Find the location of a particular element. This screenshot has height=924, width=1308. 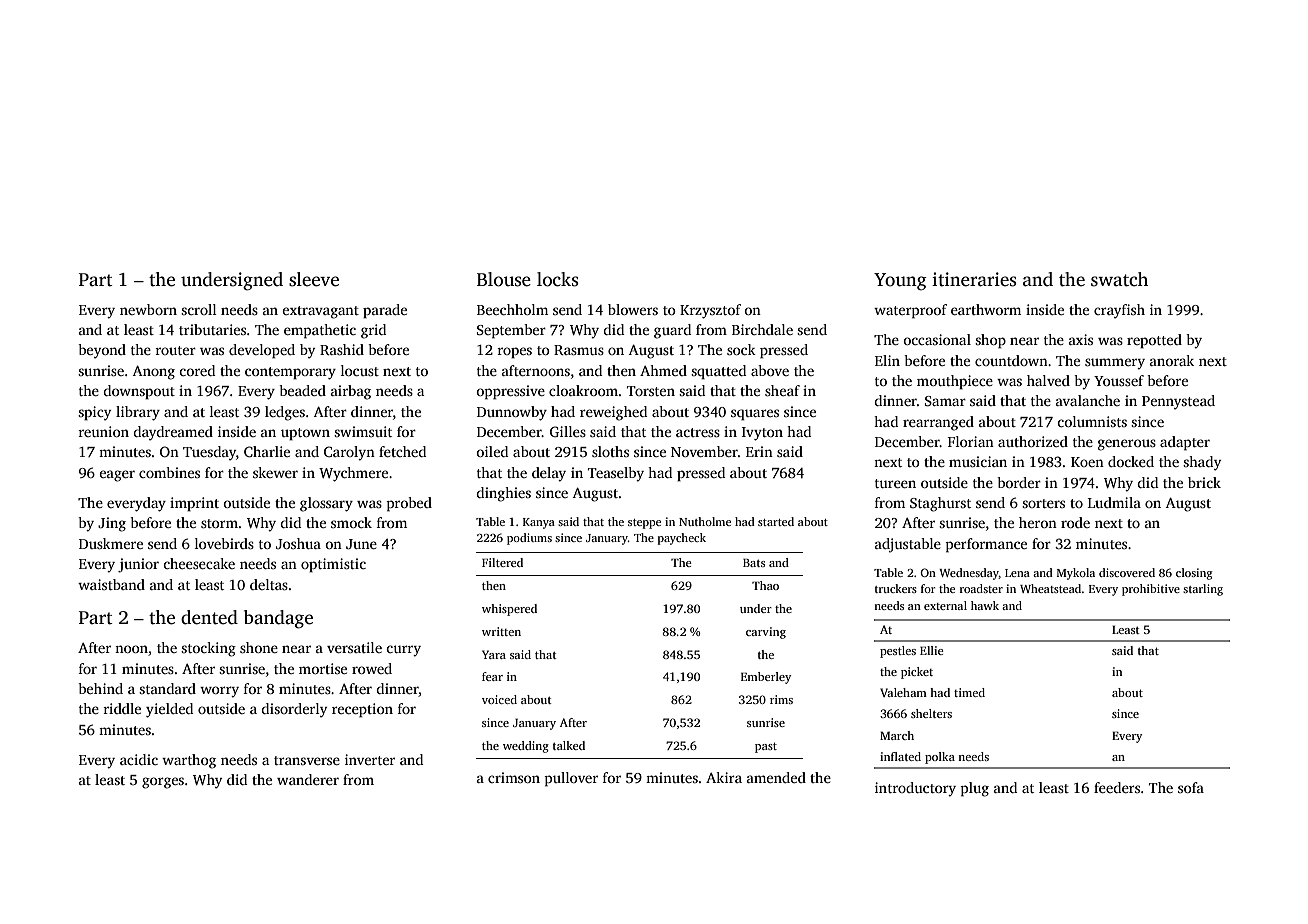

anorak is located at coordinates (1172, 360).
